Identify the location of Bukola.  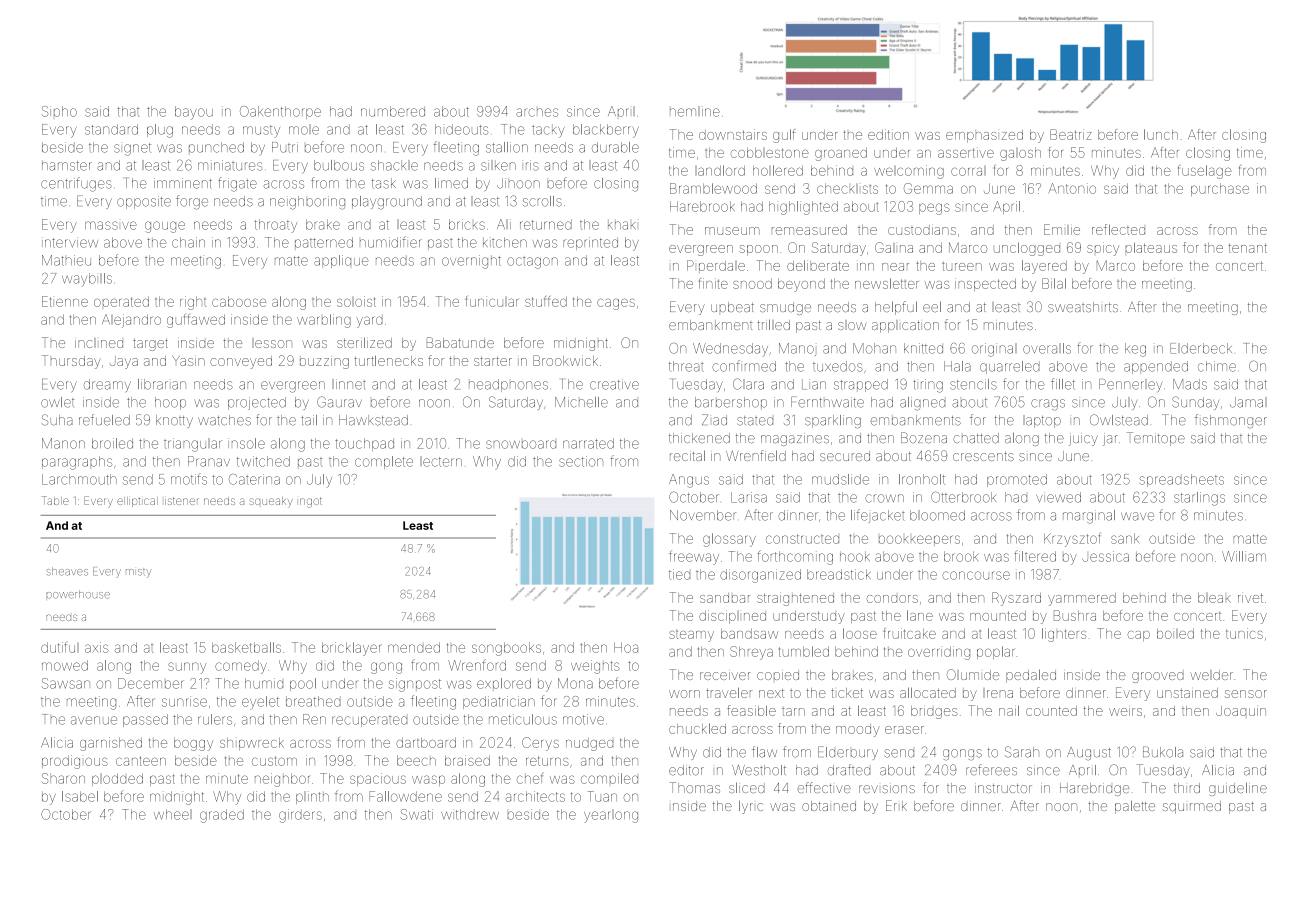
(1163, 752).
